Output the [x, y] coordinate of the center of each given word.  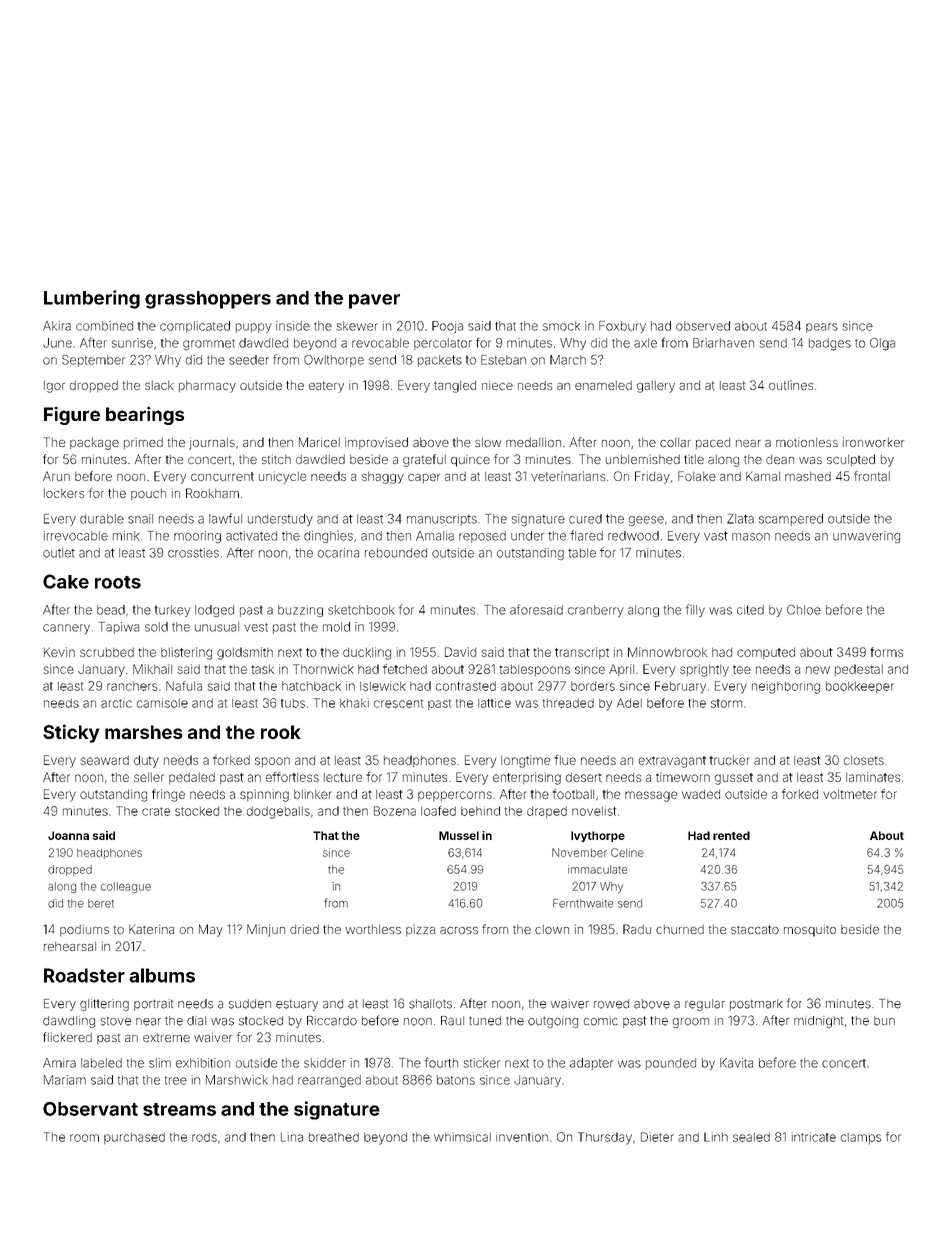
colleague [126, 887]
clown [552, 929]
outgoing [553, 1022]
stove [116, 1021]
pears [822, 328]
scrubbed [107, 652]
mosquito [810, 930]
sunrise [132, 343]
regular [705, 1005]
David [460, 652]
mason [751, 537]
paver [374, 301]
